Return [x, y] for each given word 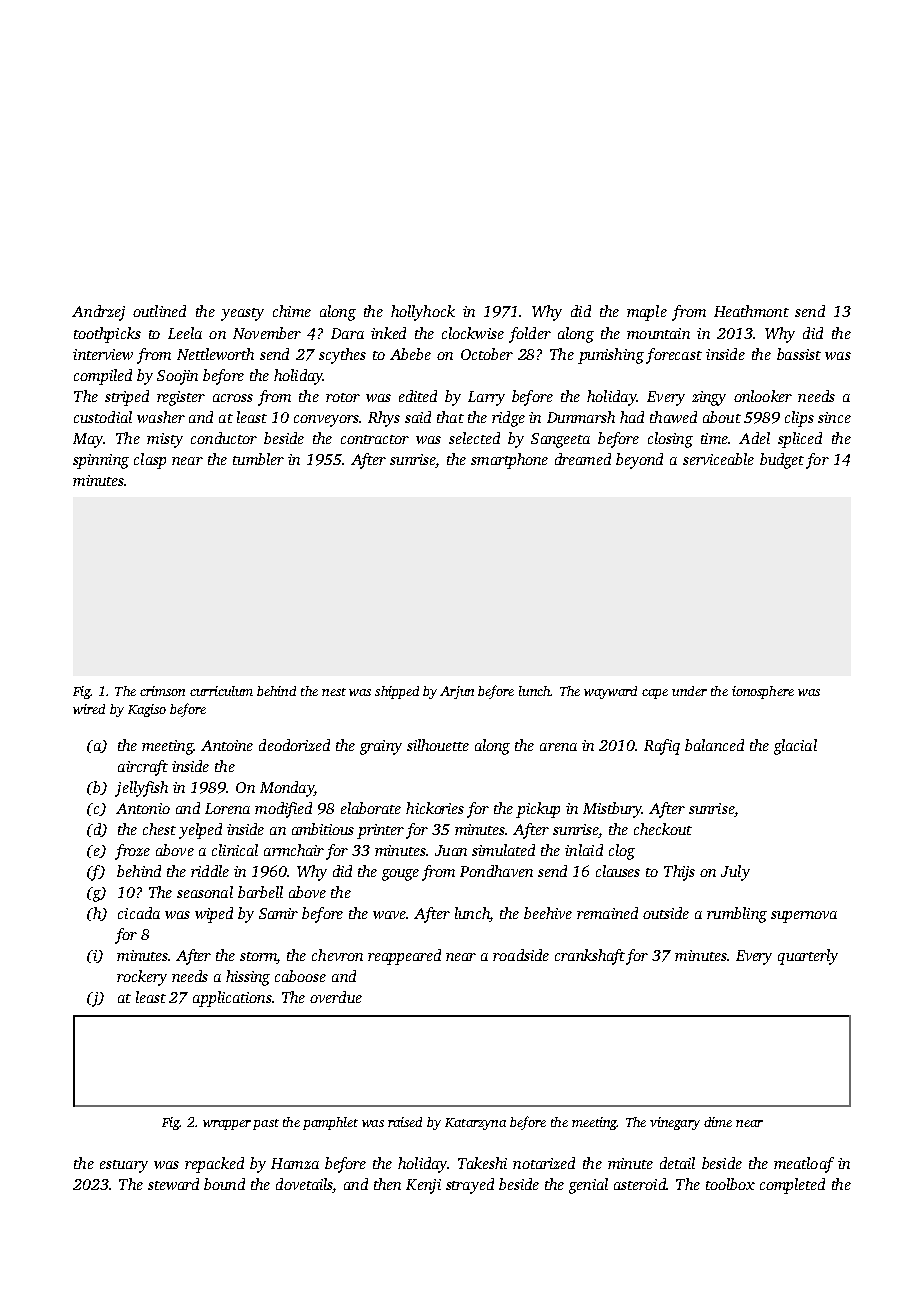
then [387, 1184]
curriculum [221, 691]
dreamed [583, 459]
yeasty [242, 314]
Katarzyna [475, 1124]
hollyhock [423, 313]
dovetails [304, 1185]
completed [792, 1186]
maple [647, 313]
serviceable [718, 459]
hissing [248, 978]
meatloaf [804, 1165]
